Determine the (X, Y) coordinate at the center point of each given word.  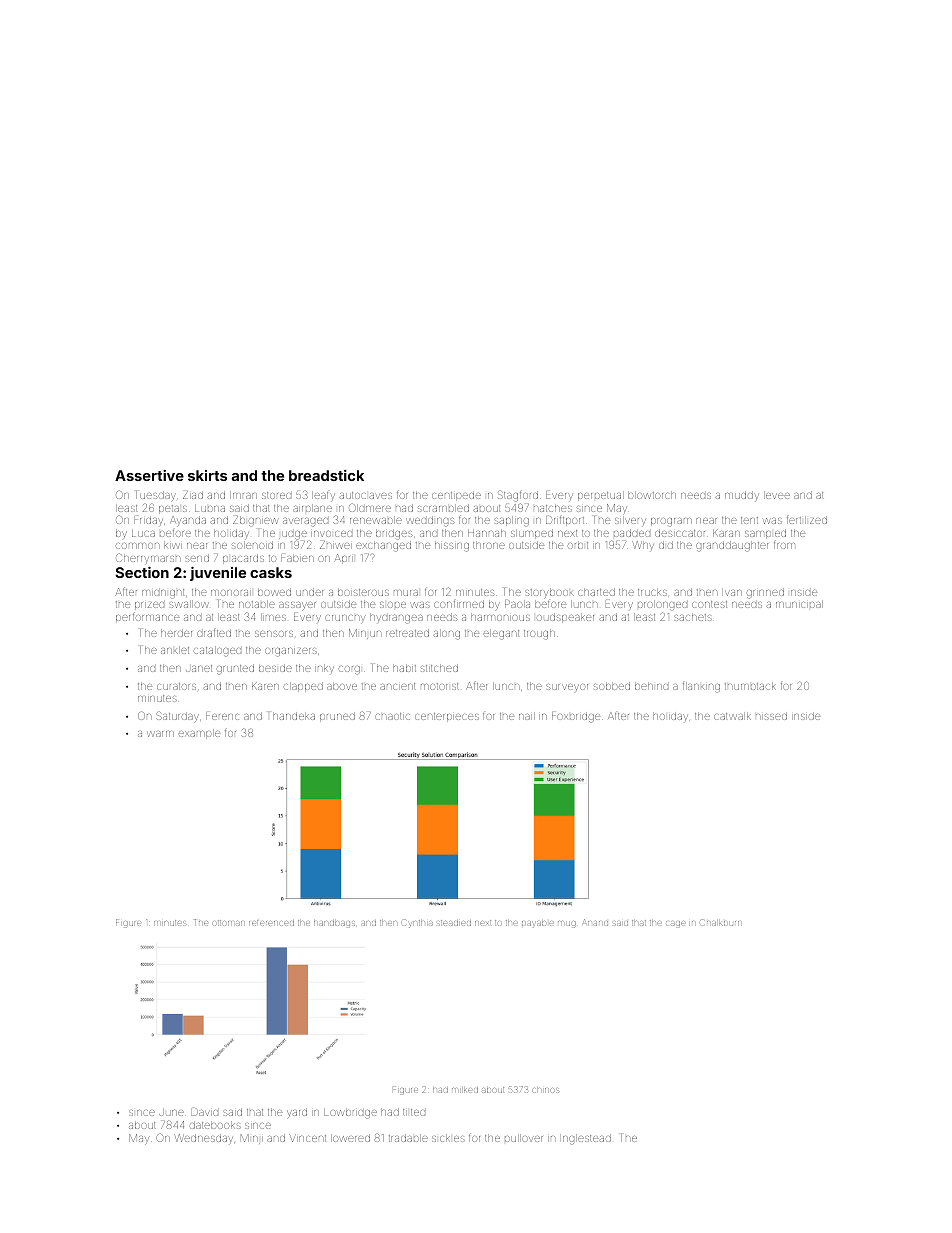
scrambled (443, 508)
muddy (742, 495)
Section (142, 572)
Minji (252, 1139)
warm (161, 734)
